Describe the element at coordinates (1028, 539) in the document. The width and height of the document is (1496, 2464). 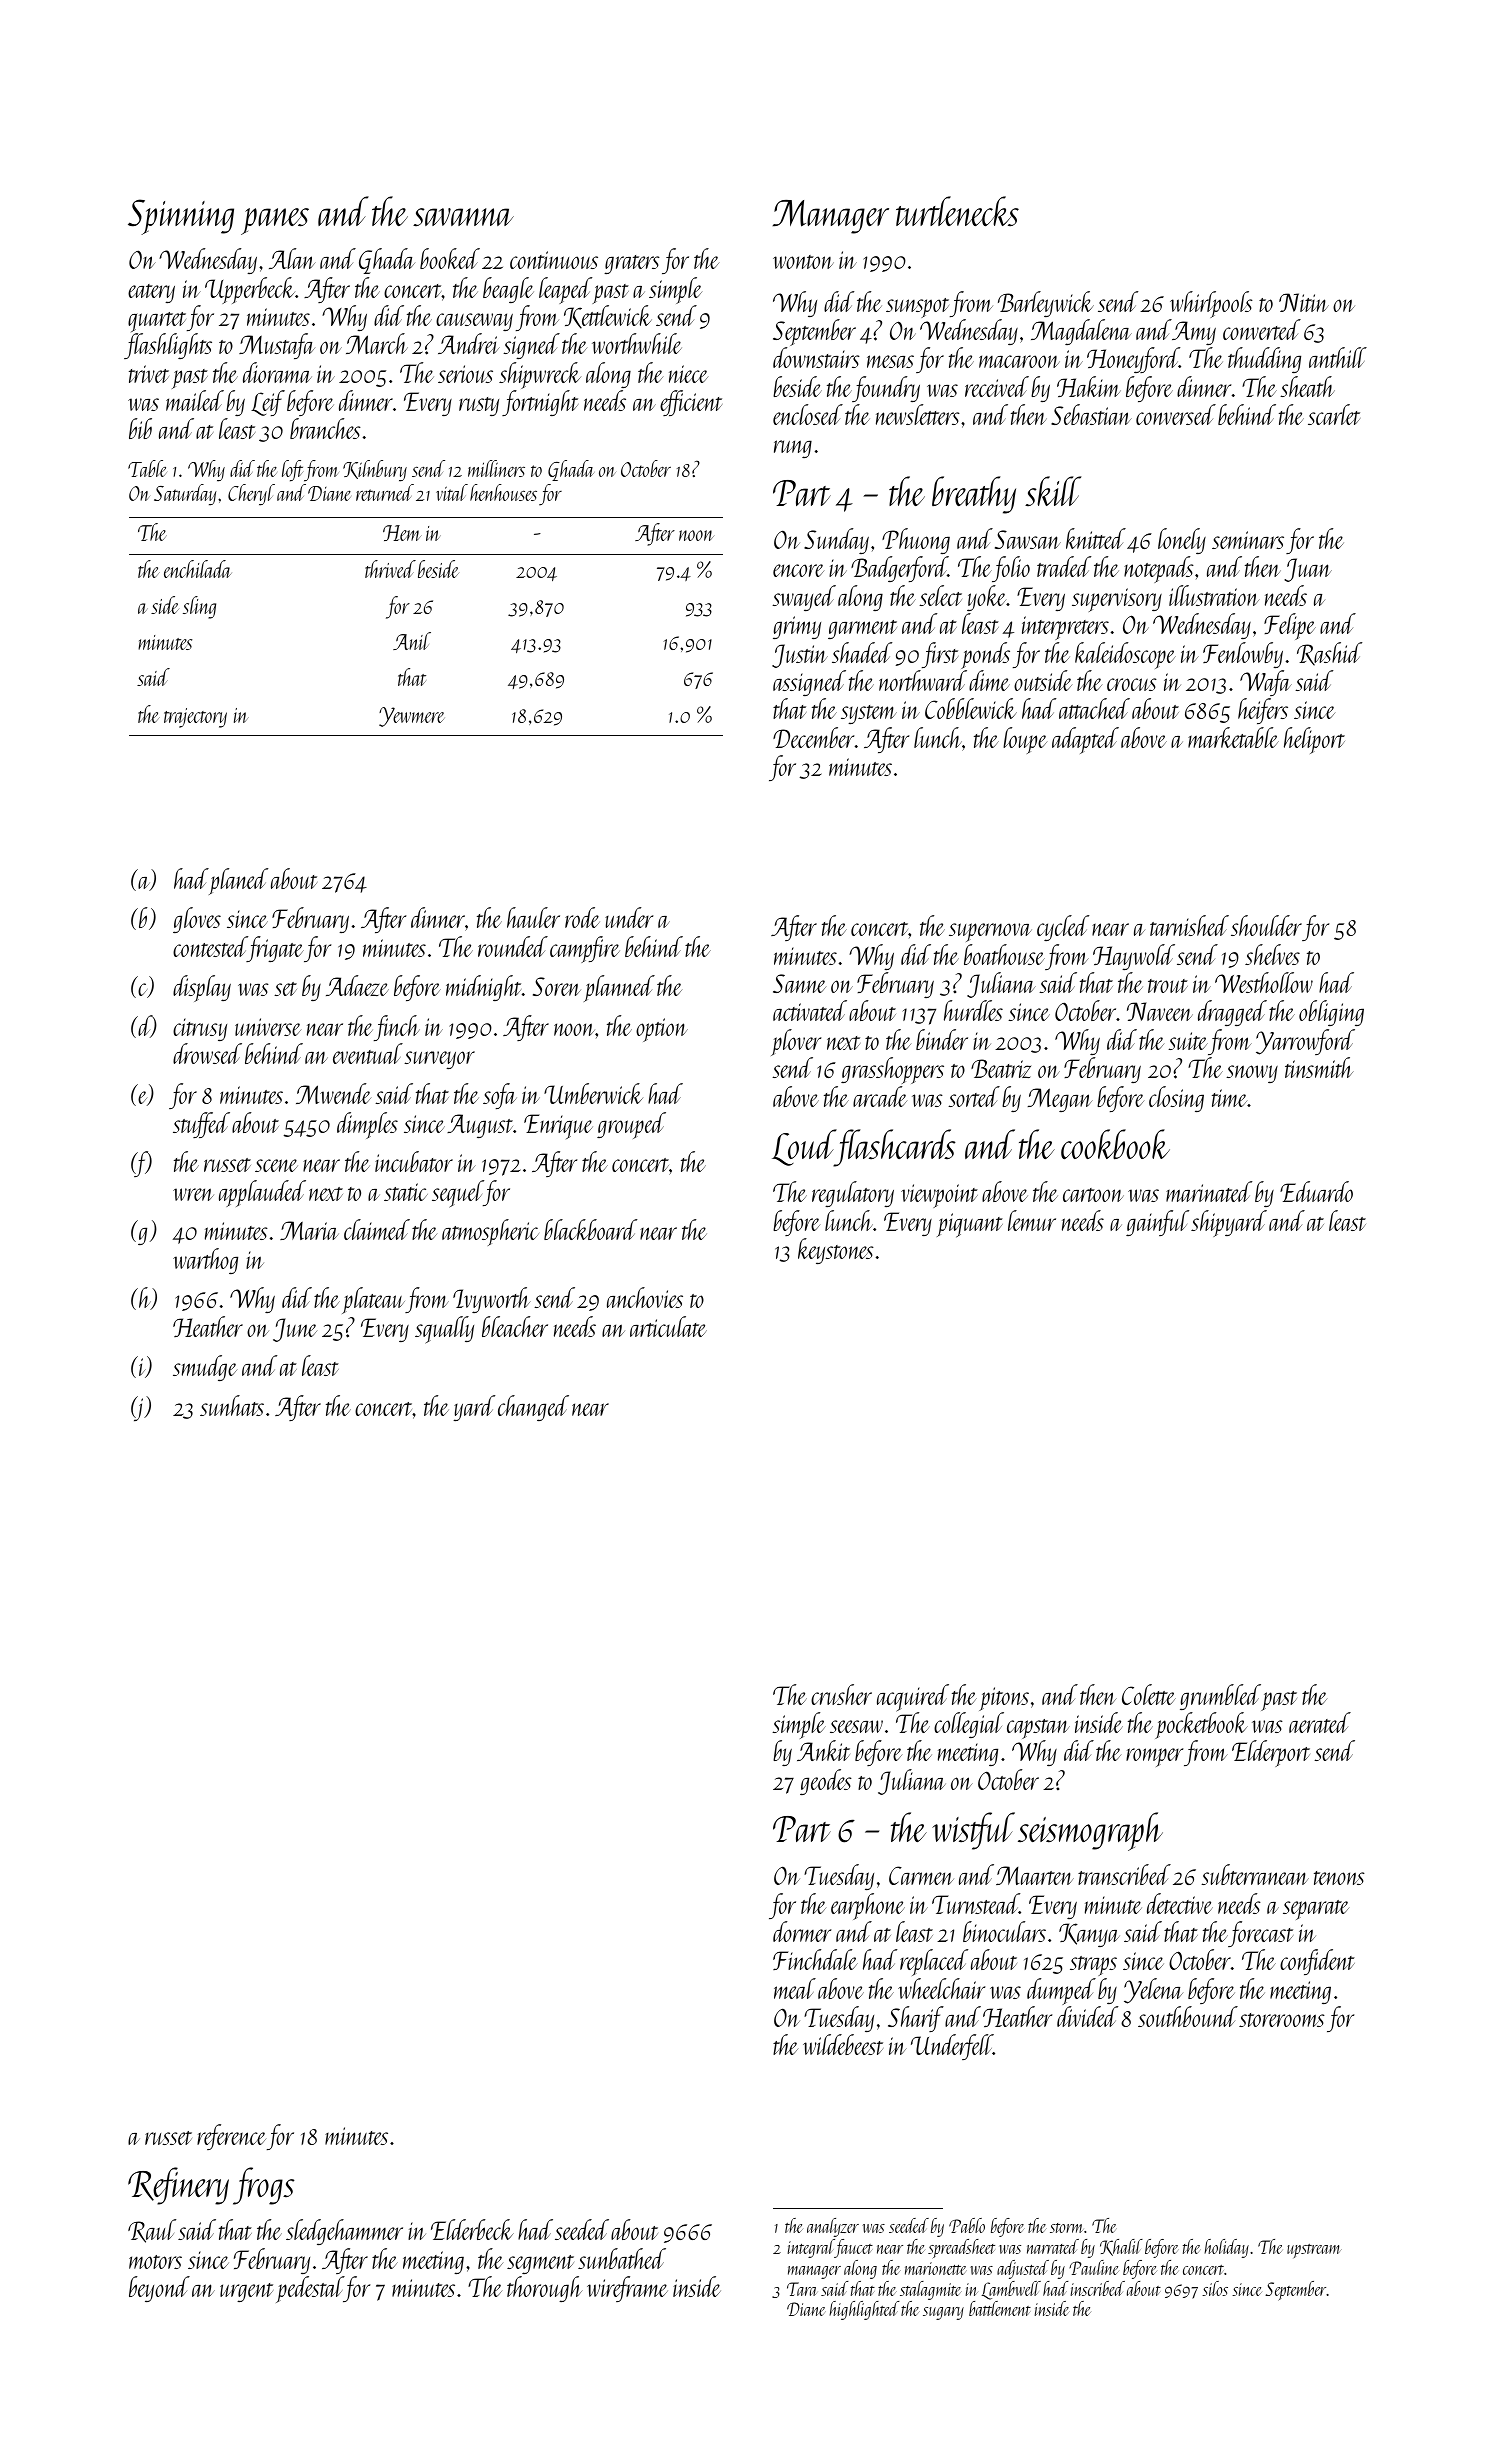
I see `Sawsan` at that location.
